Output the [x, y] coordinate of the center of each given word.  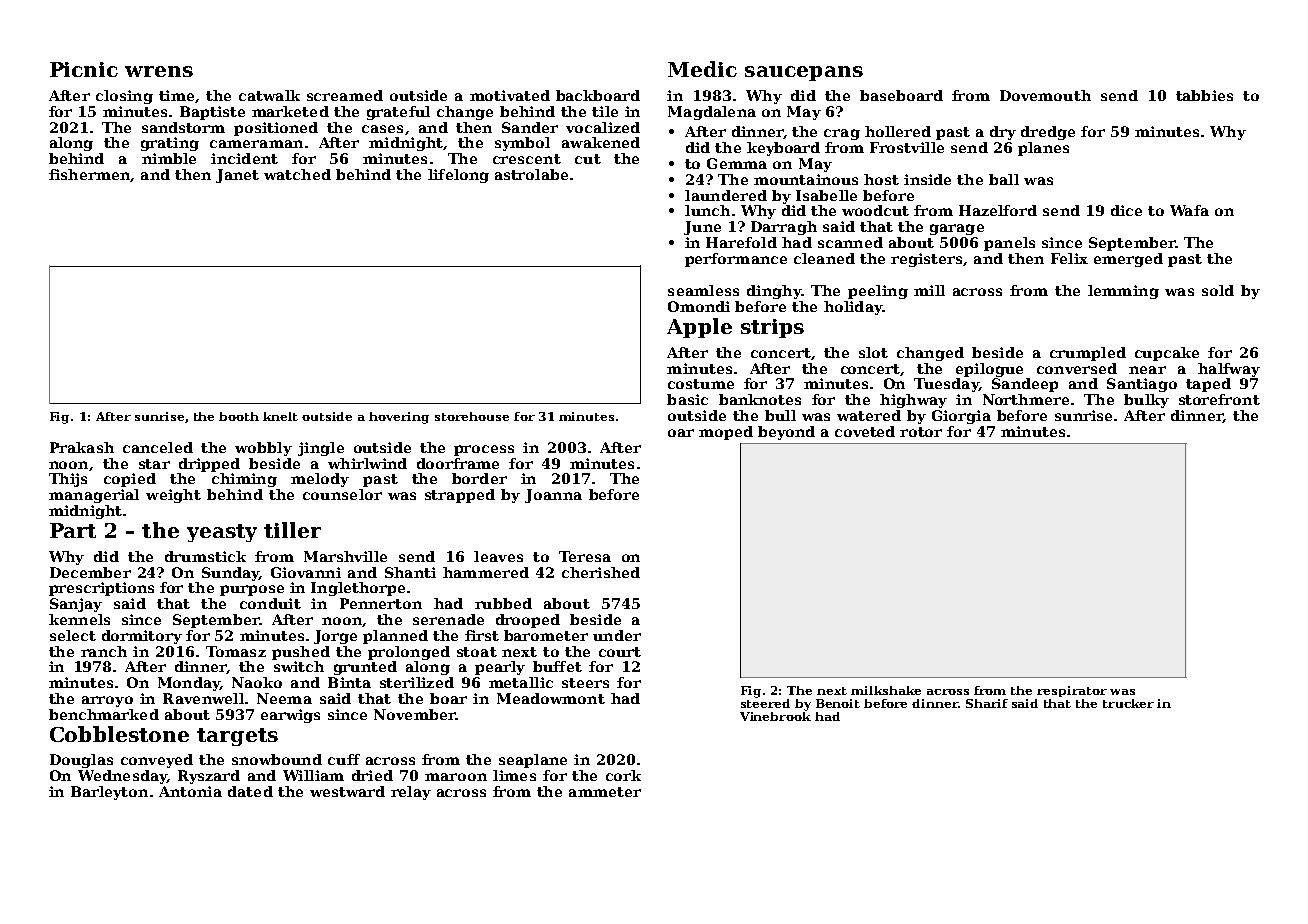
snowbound [277, 759]
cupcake [1167, 354]
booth [239, 416]
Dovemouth [1045, 95]
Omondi [699, 306]
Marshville [345, 556]
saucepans [804, 73]
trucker [1128, 703]
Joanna [553, 496]
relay [411, 793]
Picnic [84, 69]
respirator [1072, 691]
